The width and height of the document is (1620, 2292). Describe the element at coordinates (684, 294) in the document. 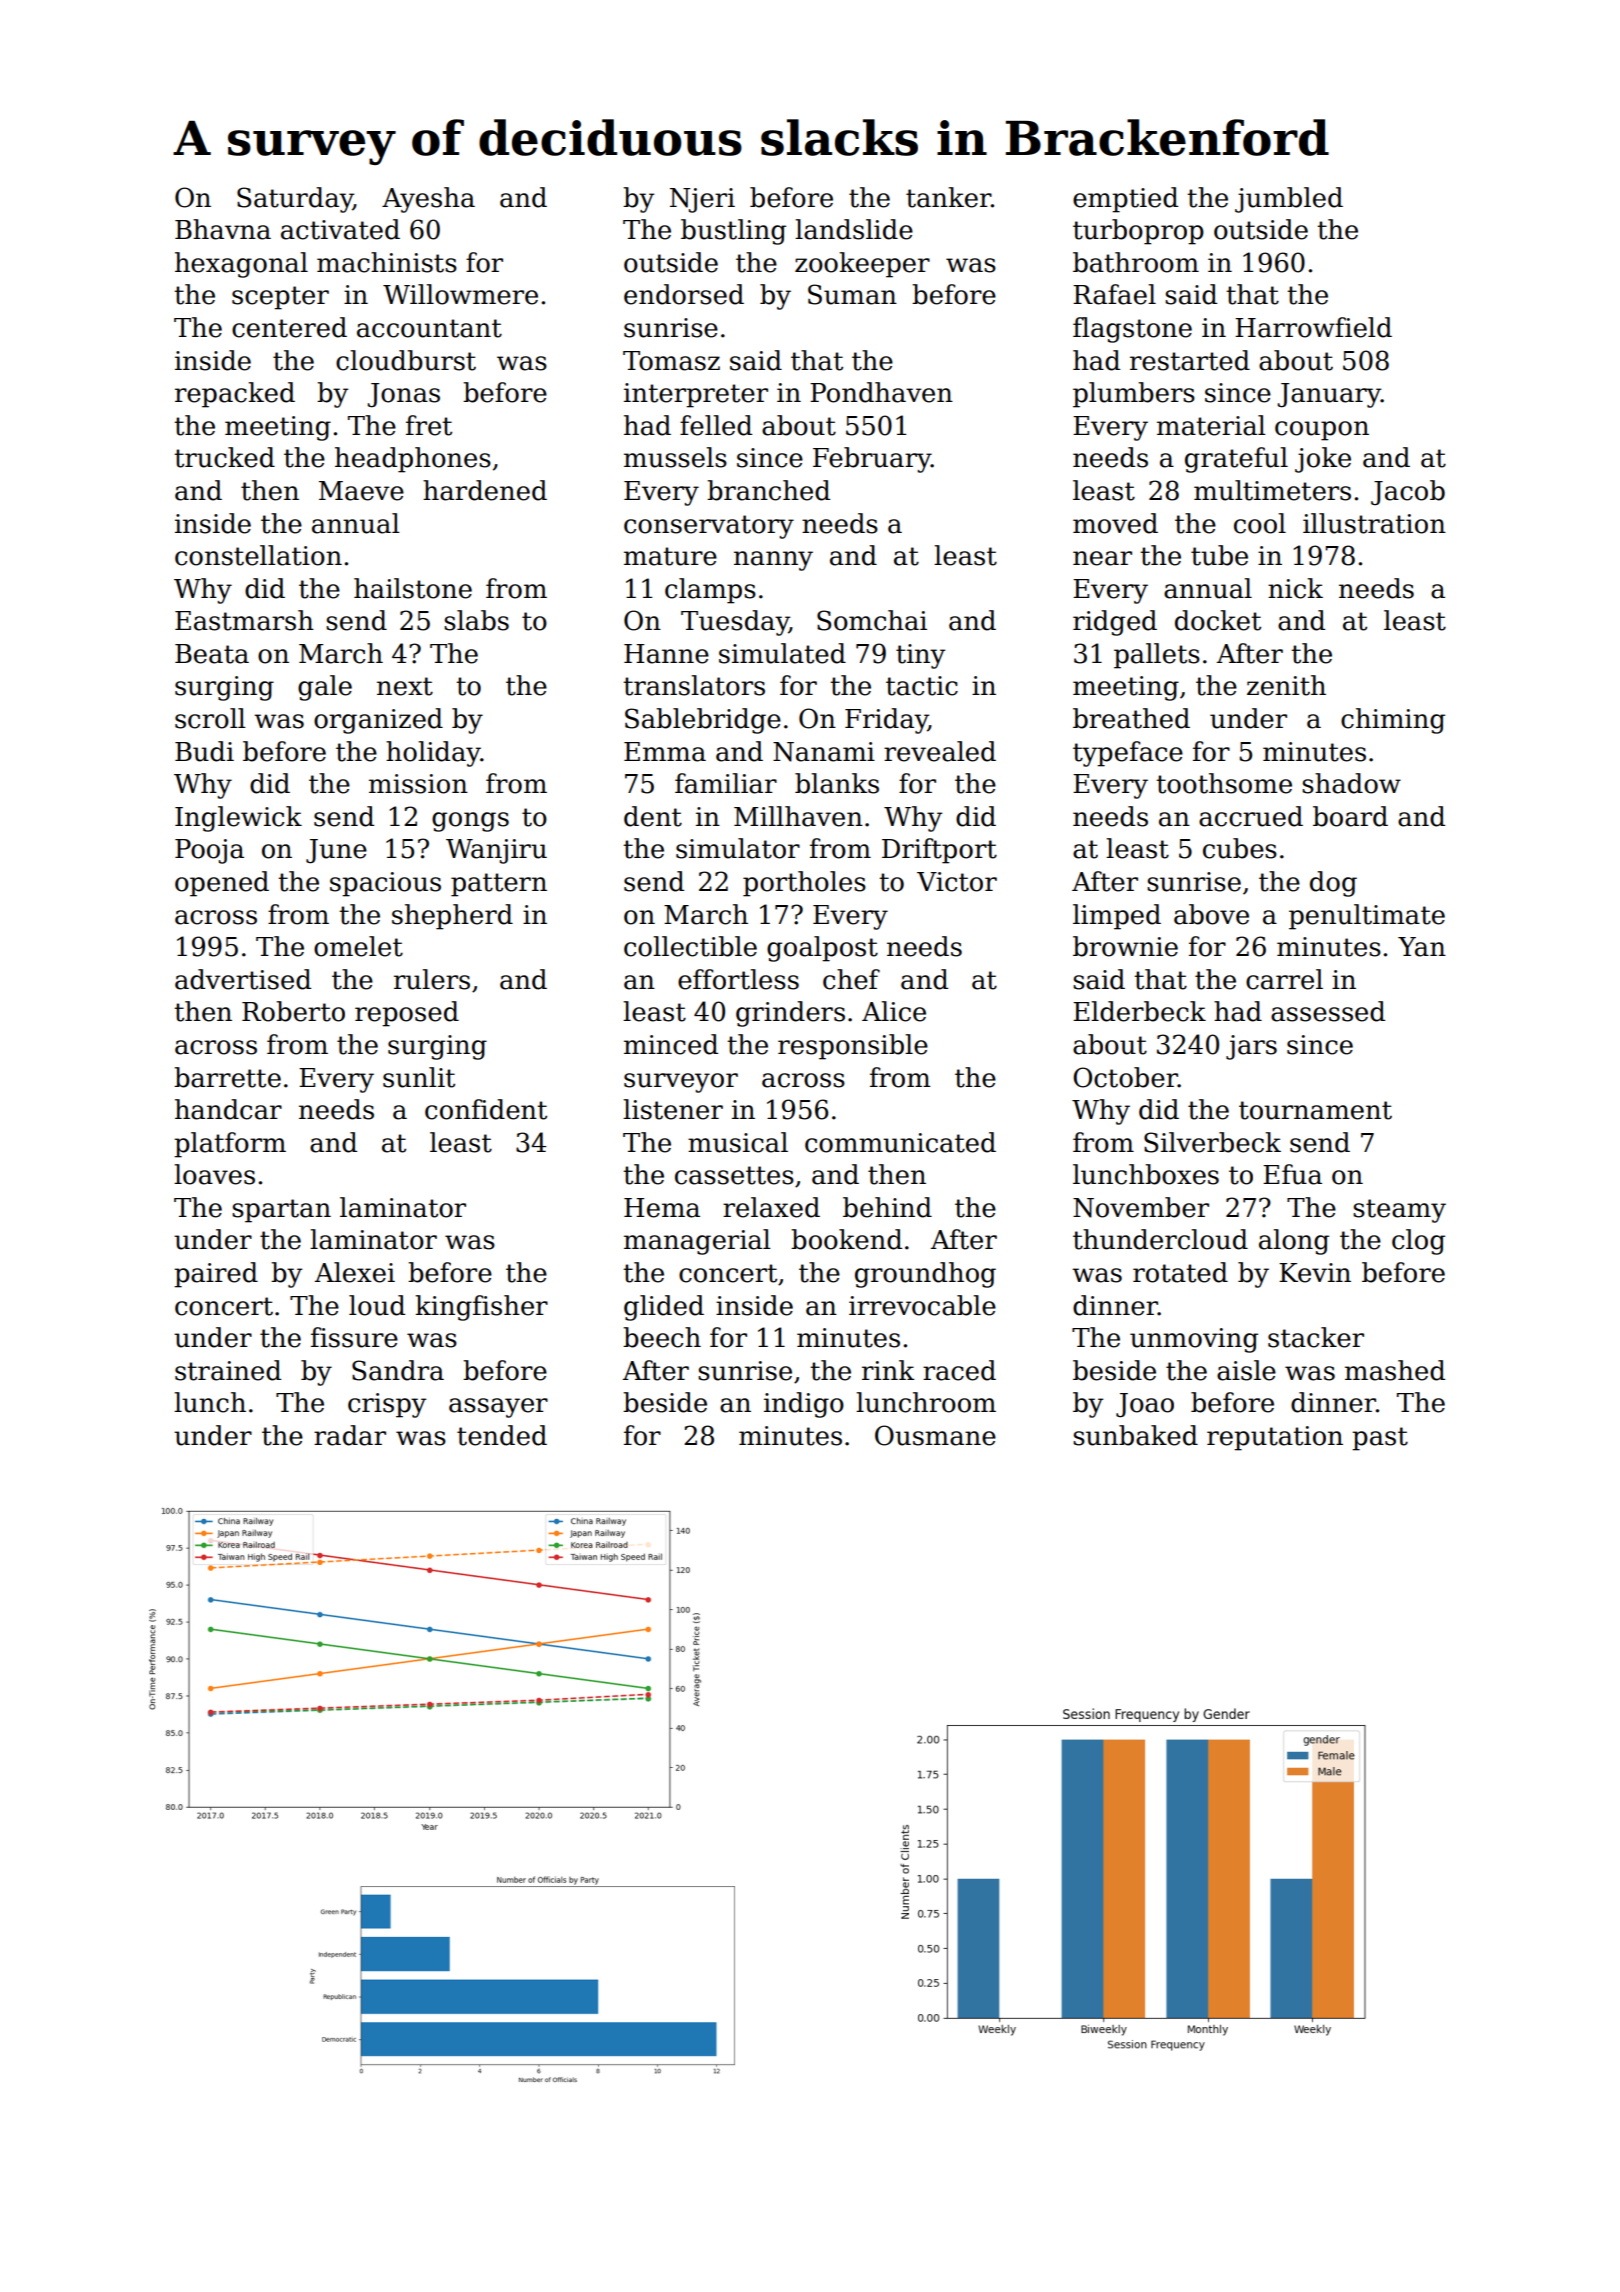

I see `endorsed` at that location.
